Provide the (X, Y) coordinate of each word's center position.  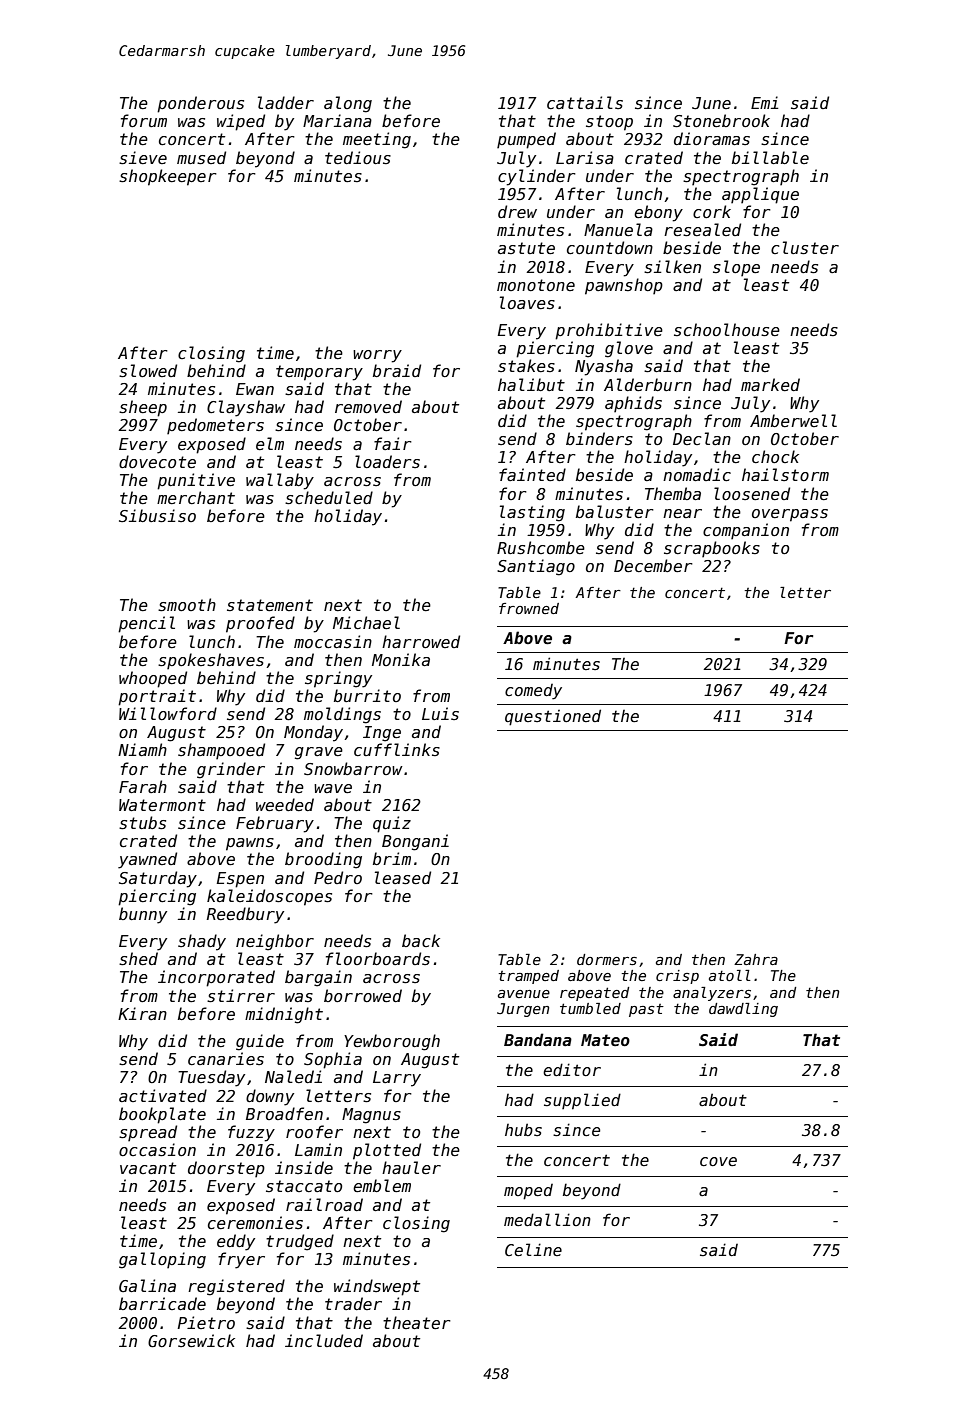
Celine (533, 1249)
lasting (532, 513)
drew (517, 211)
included (324, 1340)
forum (144, 120)
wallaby (280, 481)
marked (770, 384)
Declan (702, 438)
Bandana (538, 1039)
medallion (547, 1219)
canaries (226, 1058)
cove (718, 1161)
